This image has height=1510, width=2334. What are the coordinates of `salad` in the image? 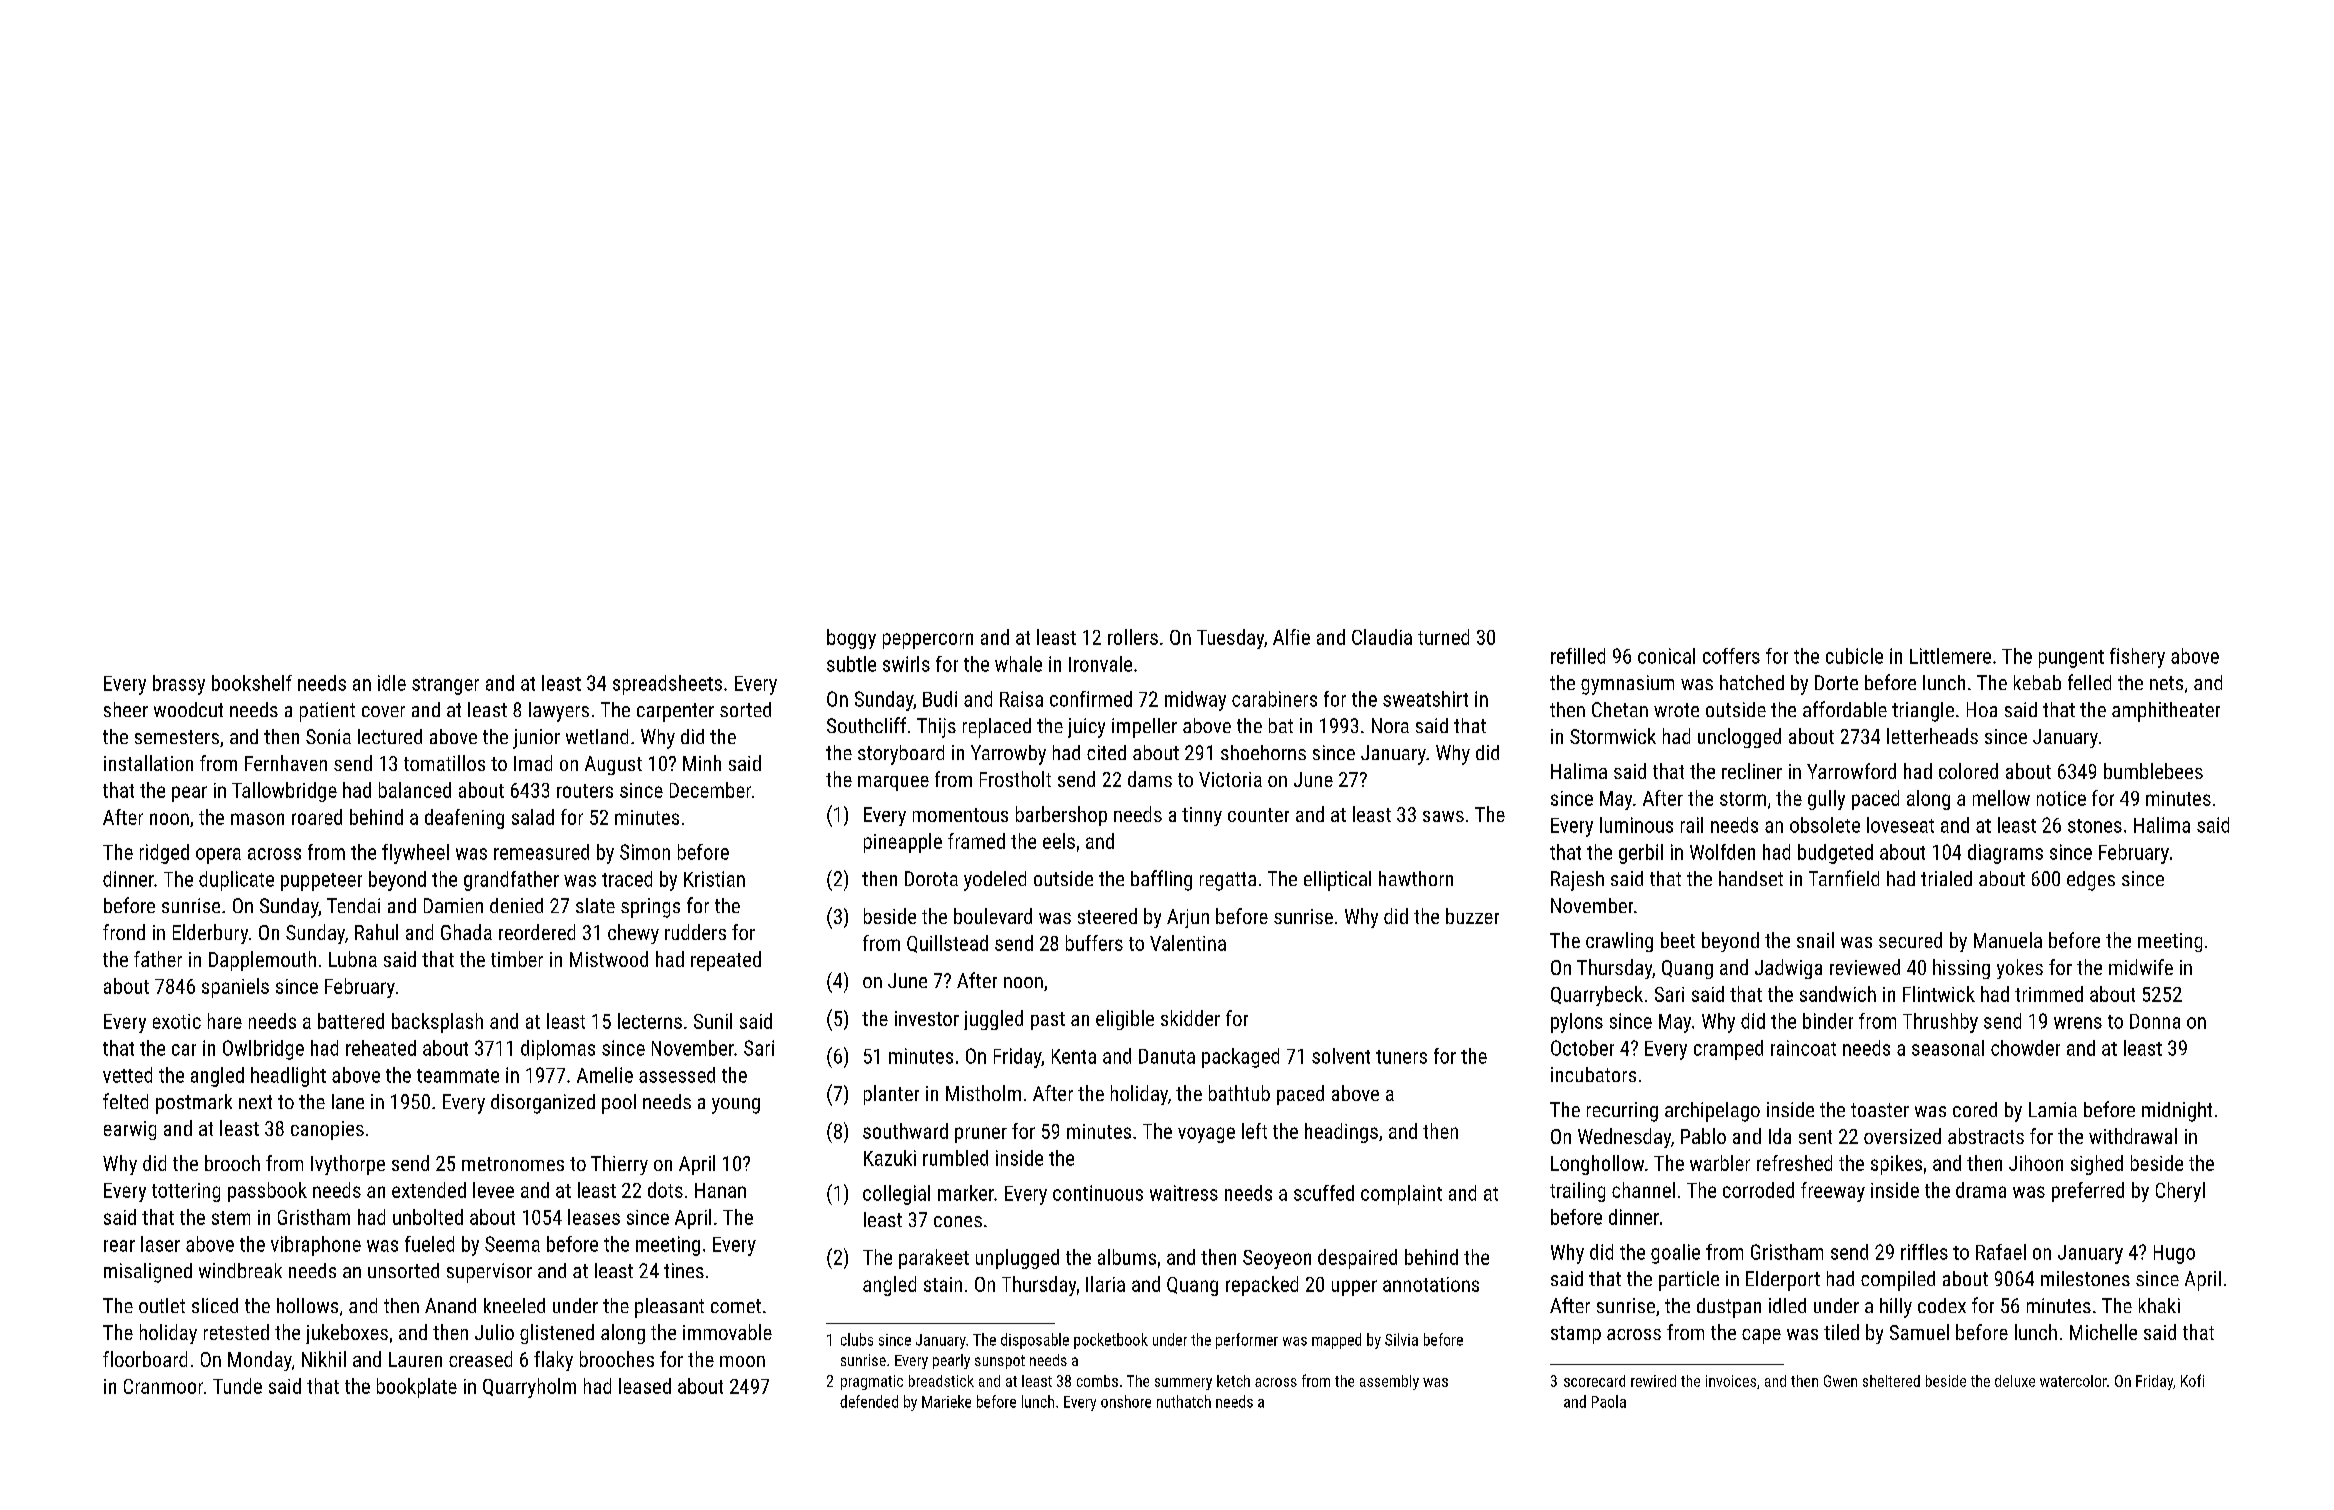 It's located at (533, 817).
